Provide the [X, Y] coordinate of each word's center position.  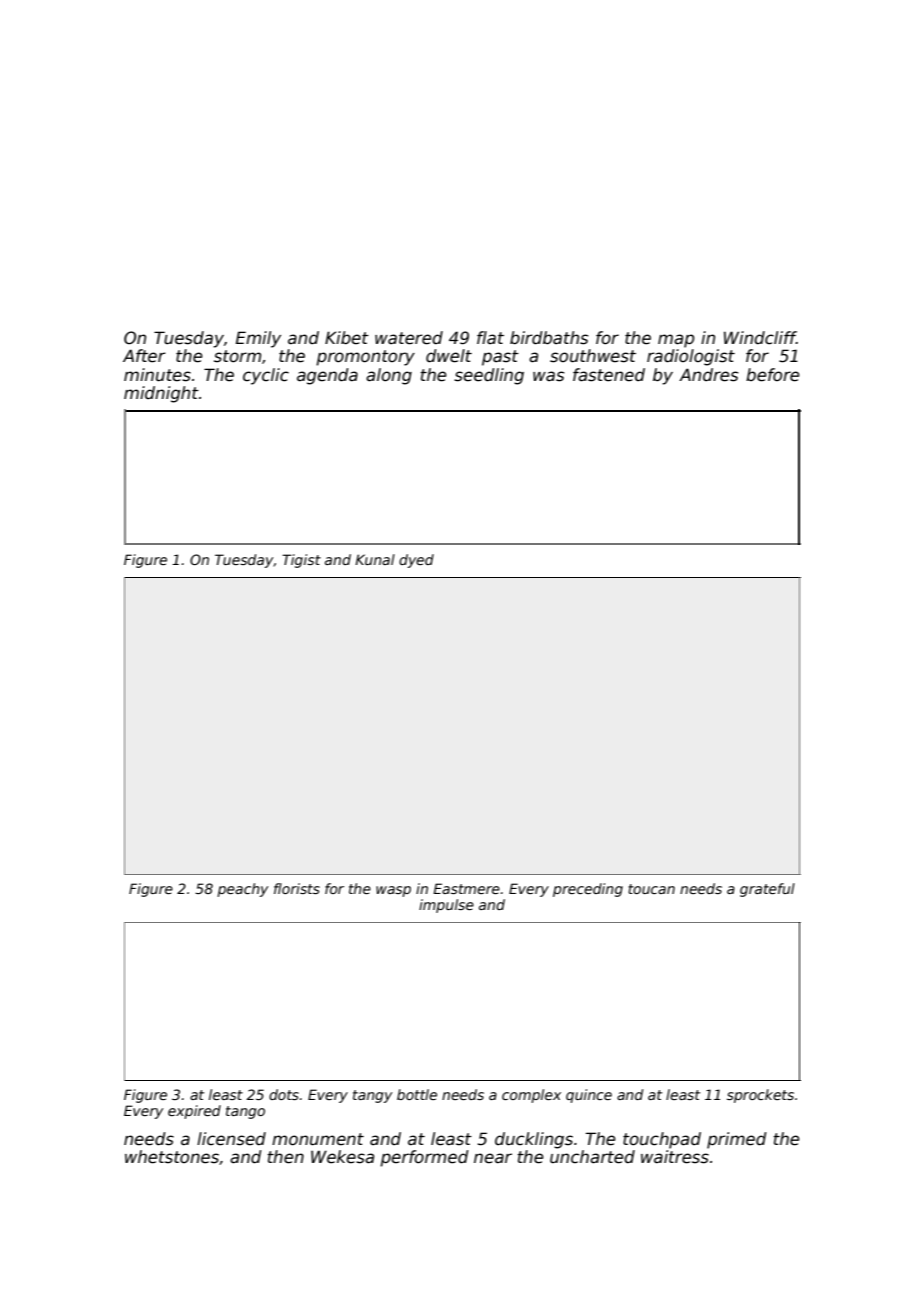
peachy [242, 890]
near [493, 1158]
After [144, 356]
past [500, 358]
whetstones [172, 1157]
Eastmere [466, 888]
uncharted [592, 1157]
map [676, 341]
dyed [416, 561]
